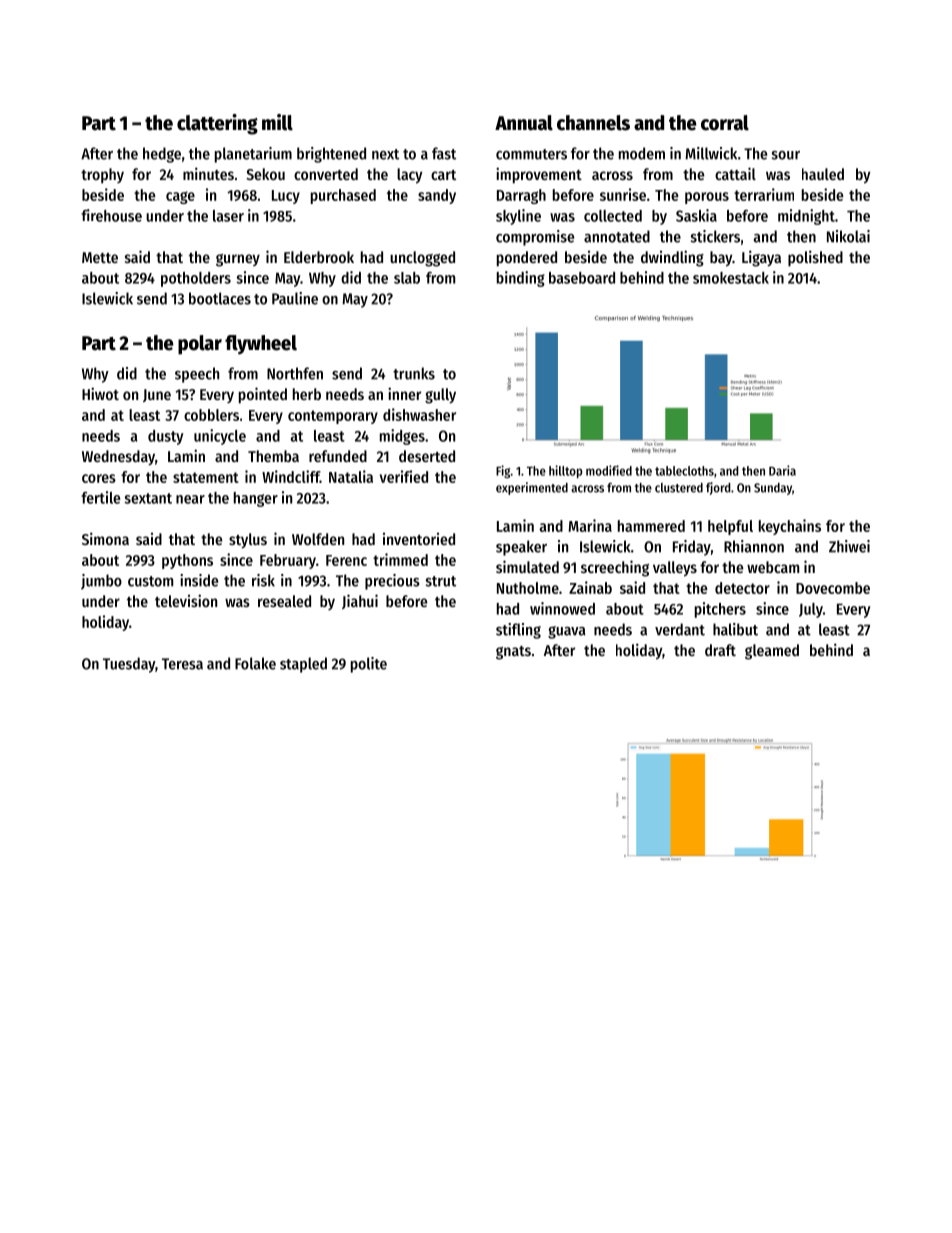  What do you see at coordinates (823, 174) in the screenshot?
I see `hauled` at bounding box center [823, 174].
